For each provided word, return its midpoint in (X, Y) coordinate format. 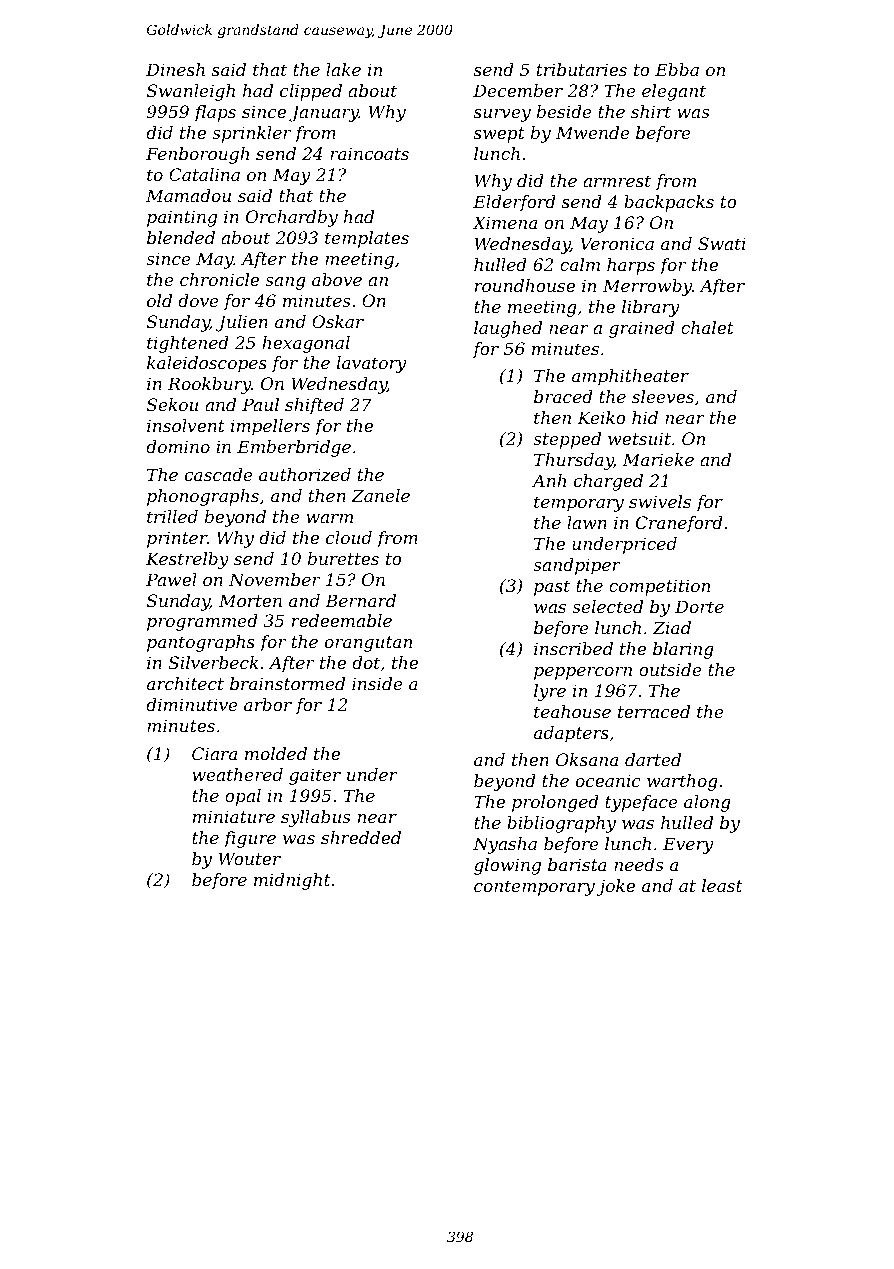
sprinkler (251, 134)
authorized (305, 475)
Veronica (617, 243)
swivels (660, 501)
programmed (202, 622)
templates (367, 239)
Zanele (380, 495)
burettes (343, 558)
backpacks (669, 203)
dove (198, 300)
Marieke (658, 459)
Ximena (504, 222)
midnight (292, 881)
